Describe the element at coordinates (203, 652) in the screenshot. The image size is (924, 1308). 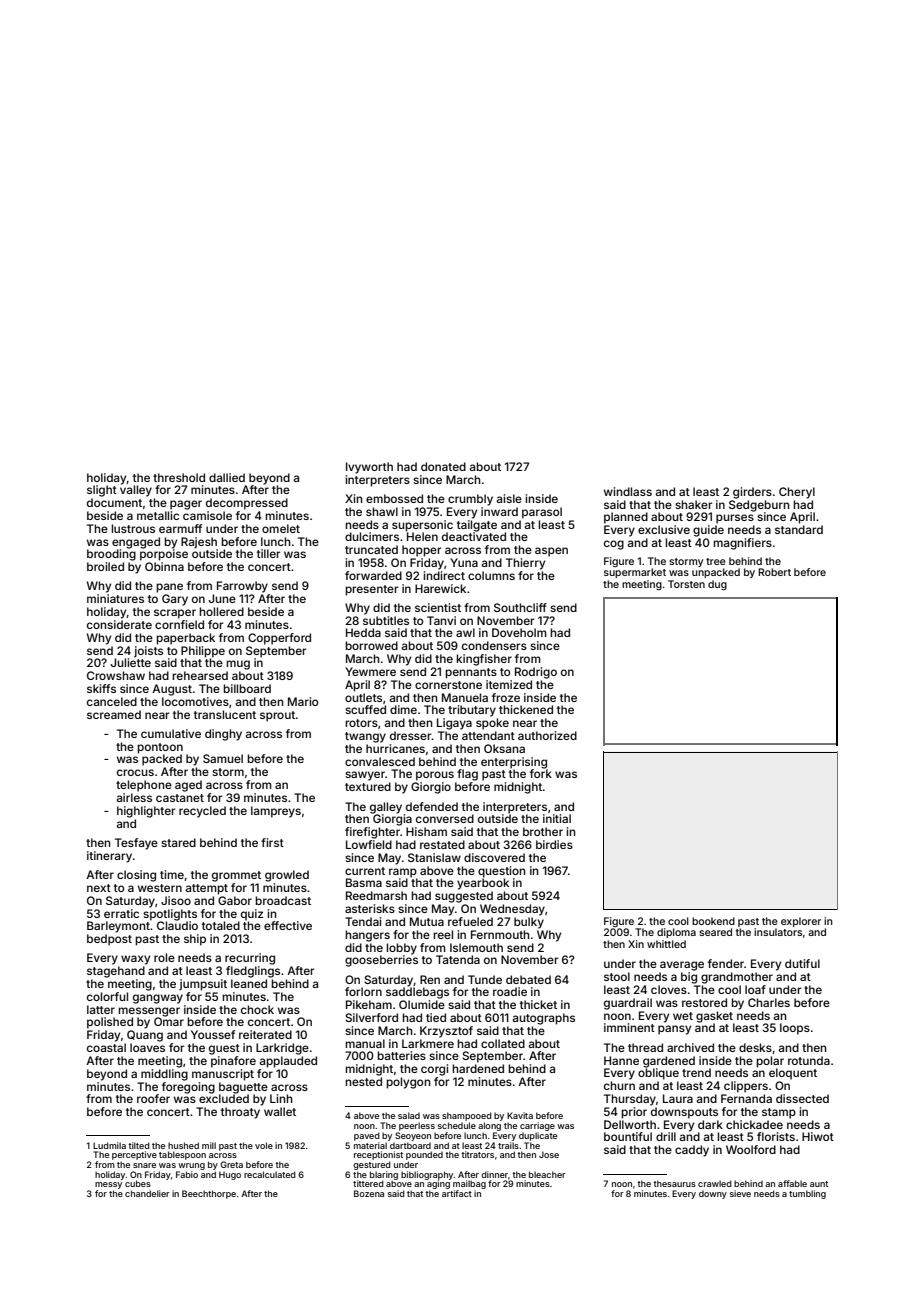
I see `Philippe` at that location.
